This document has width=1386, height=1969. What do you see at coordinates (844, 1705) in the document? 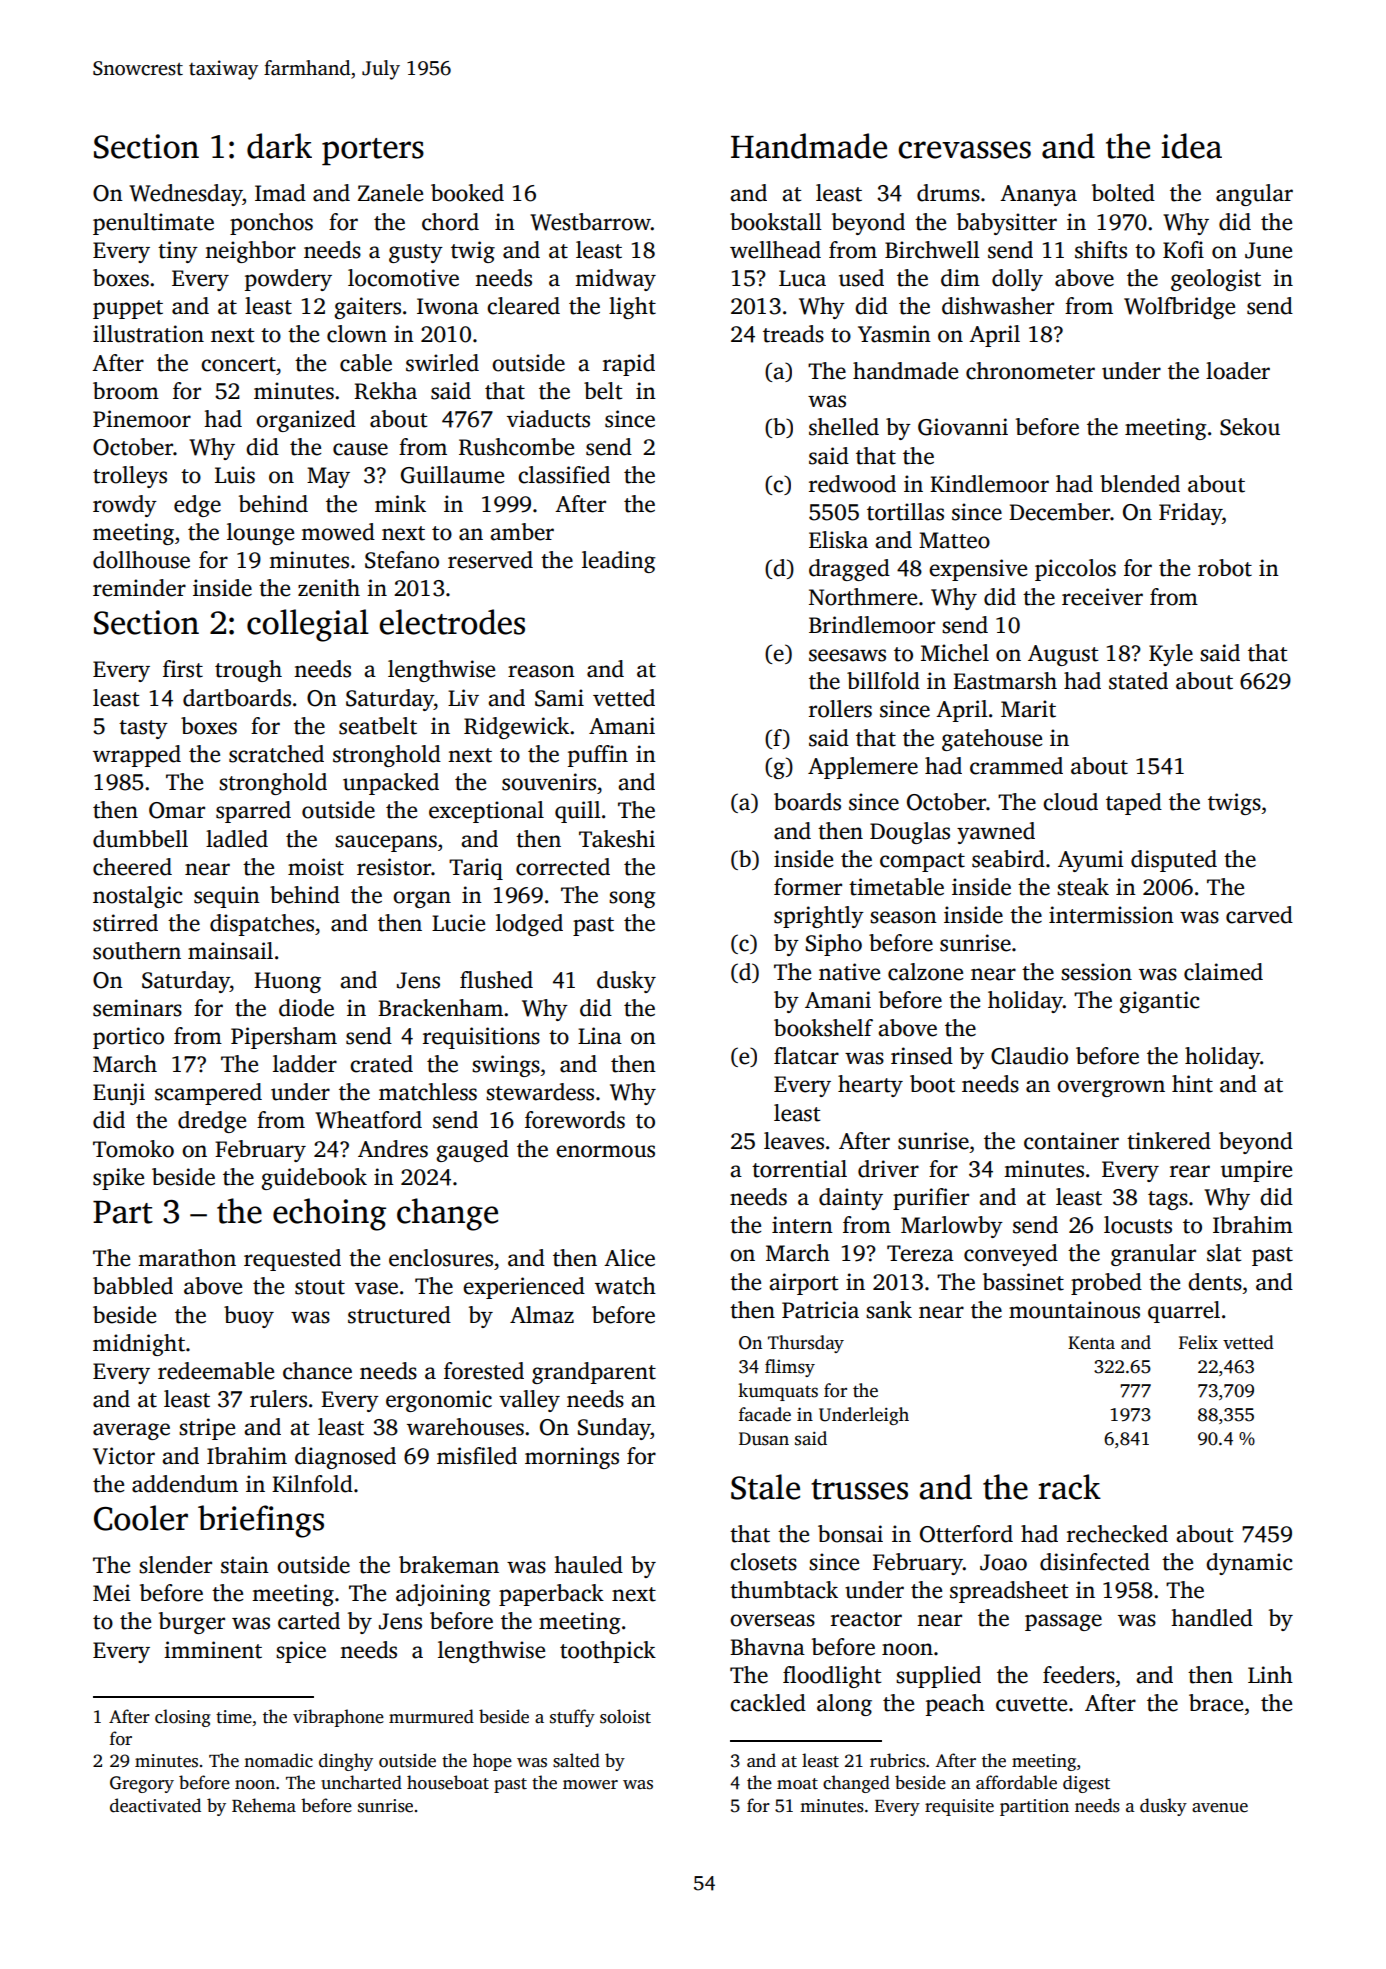
I see `along` at bounding box center [844, 1705].
